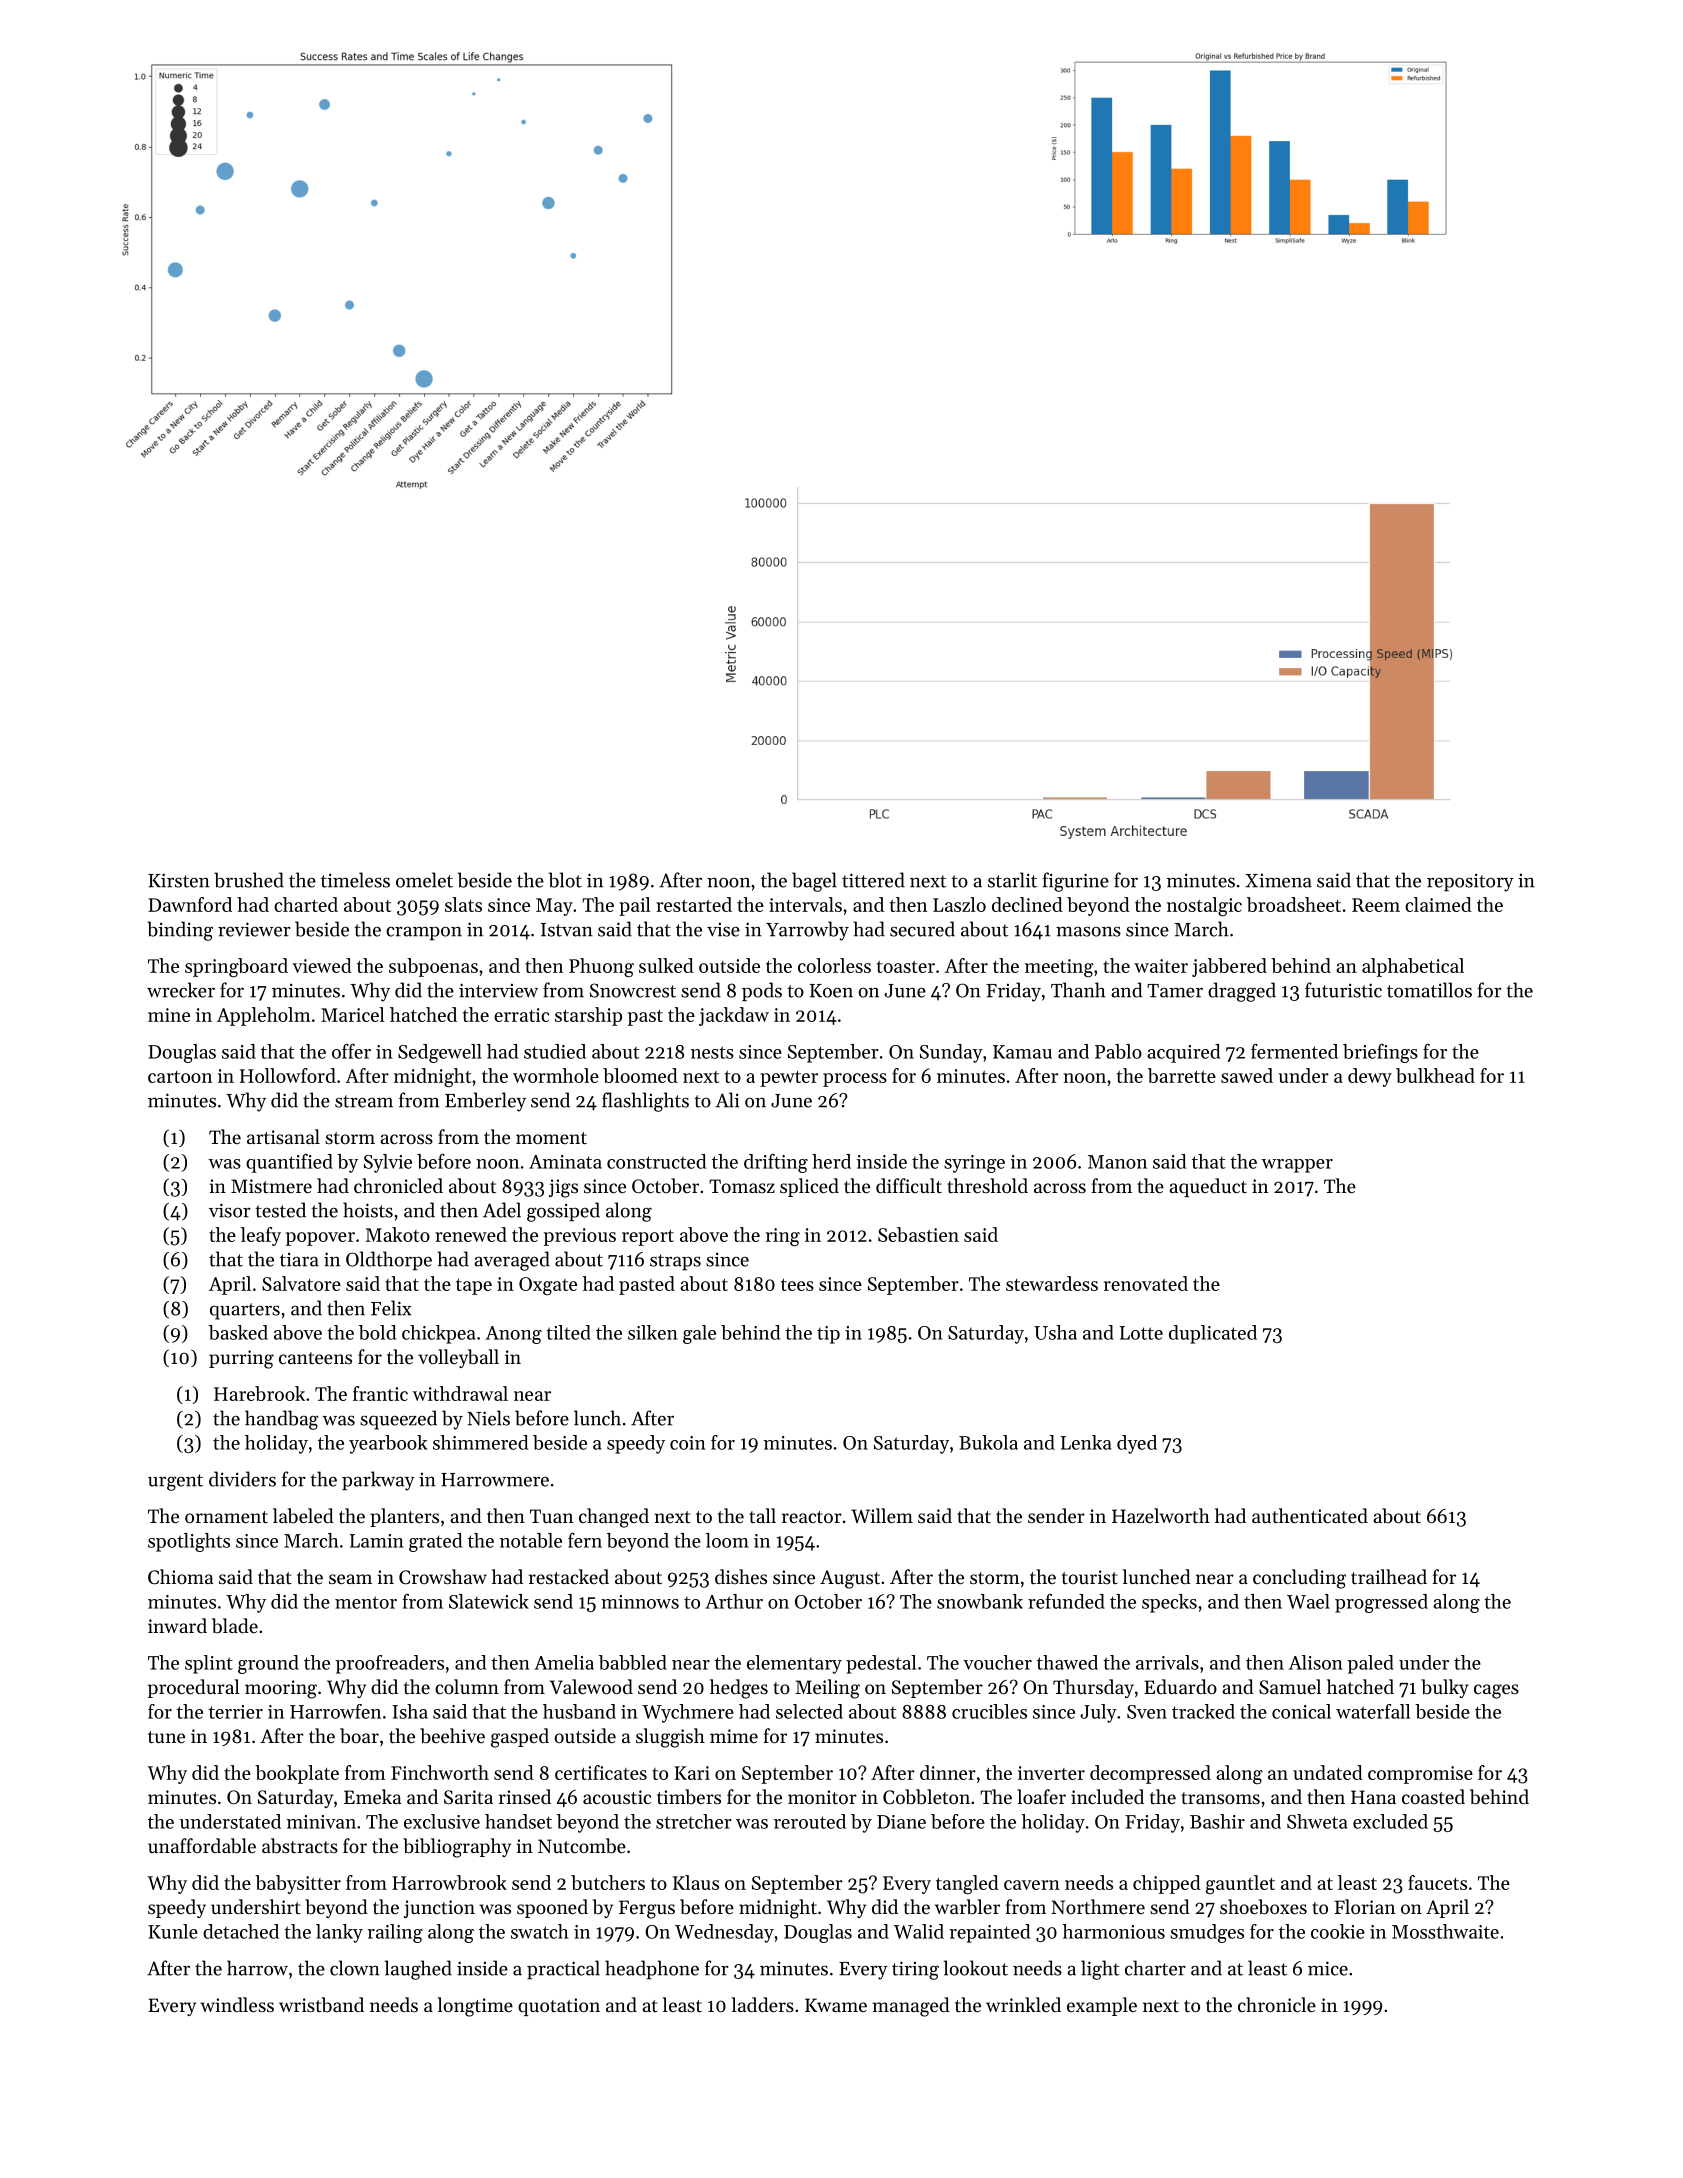 Image resolution: width=1683 pixels, height=2178 pixels. What do you see at coordinates (809, 1187) in the screenshot?
I see `spliced` at bounding box center [809, 1187].
